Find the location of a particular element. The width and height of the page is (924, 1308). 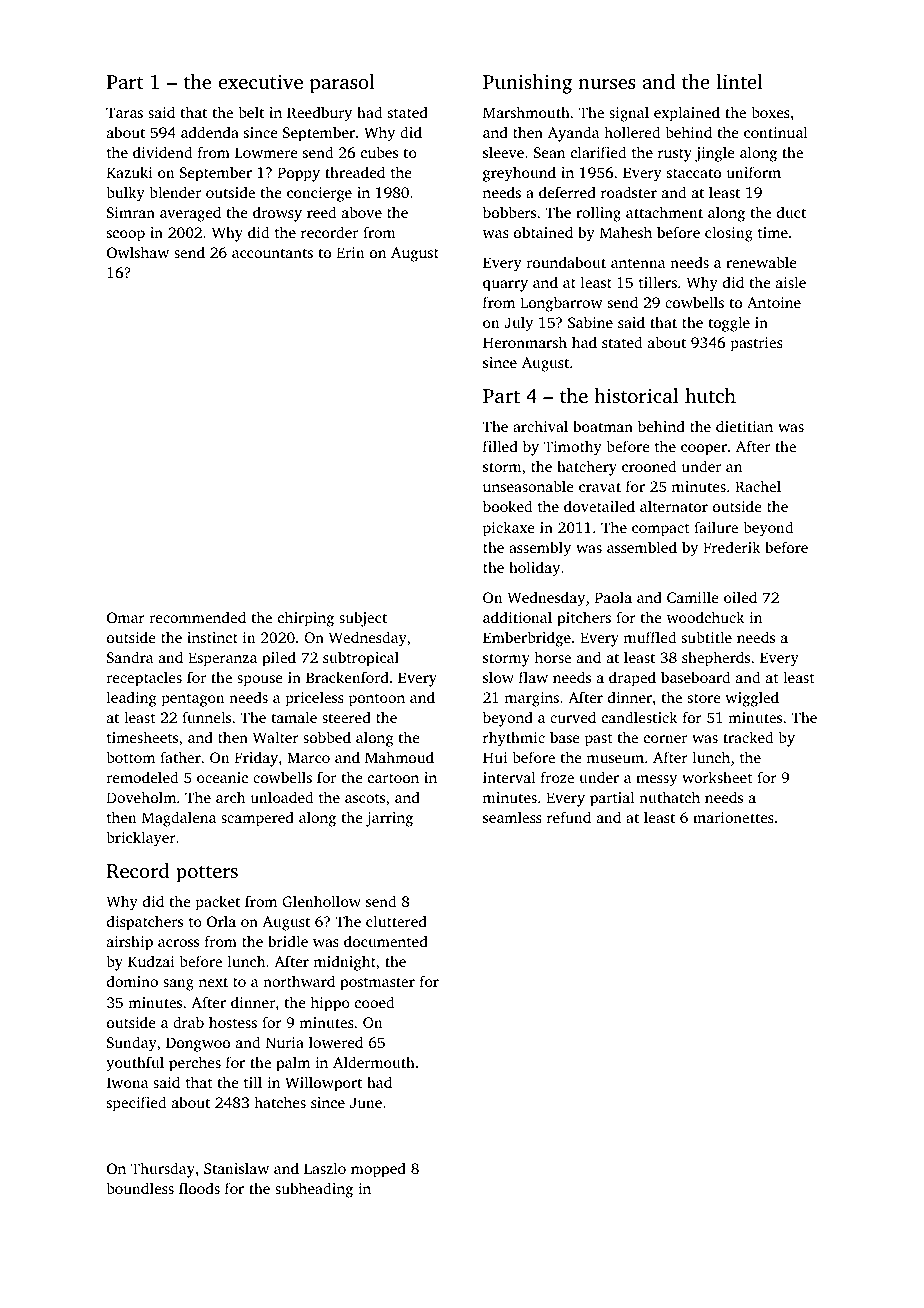

roadster is located at coordinates (629, 192).
